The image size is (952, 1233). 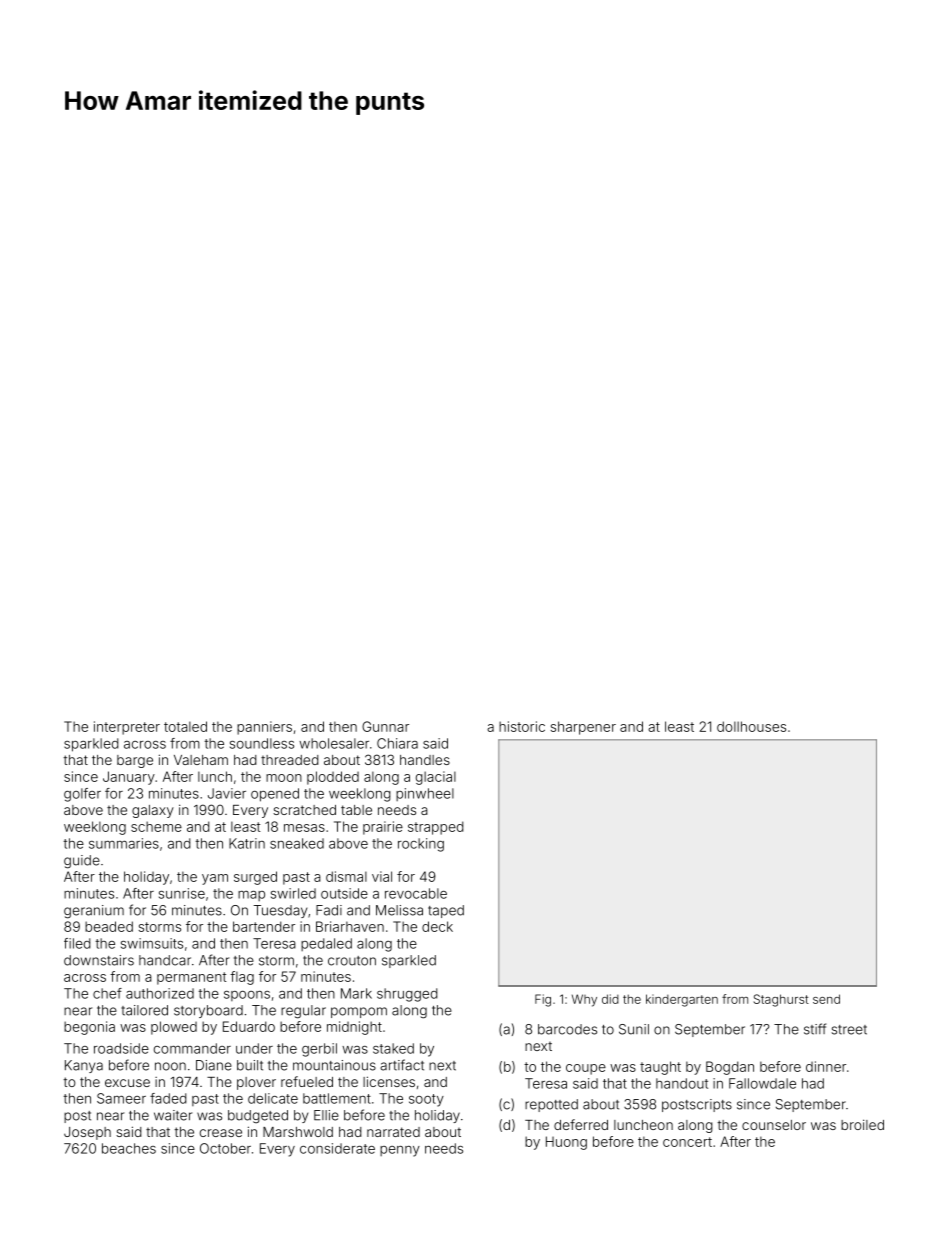 I want to click on glacial, so click(x=436, y=778).
